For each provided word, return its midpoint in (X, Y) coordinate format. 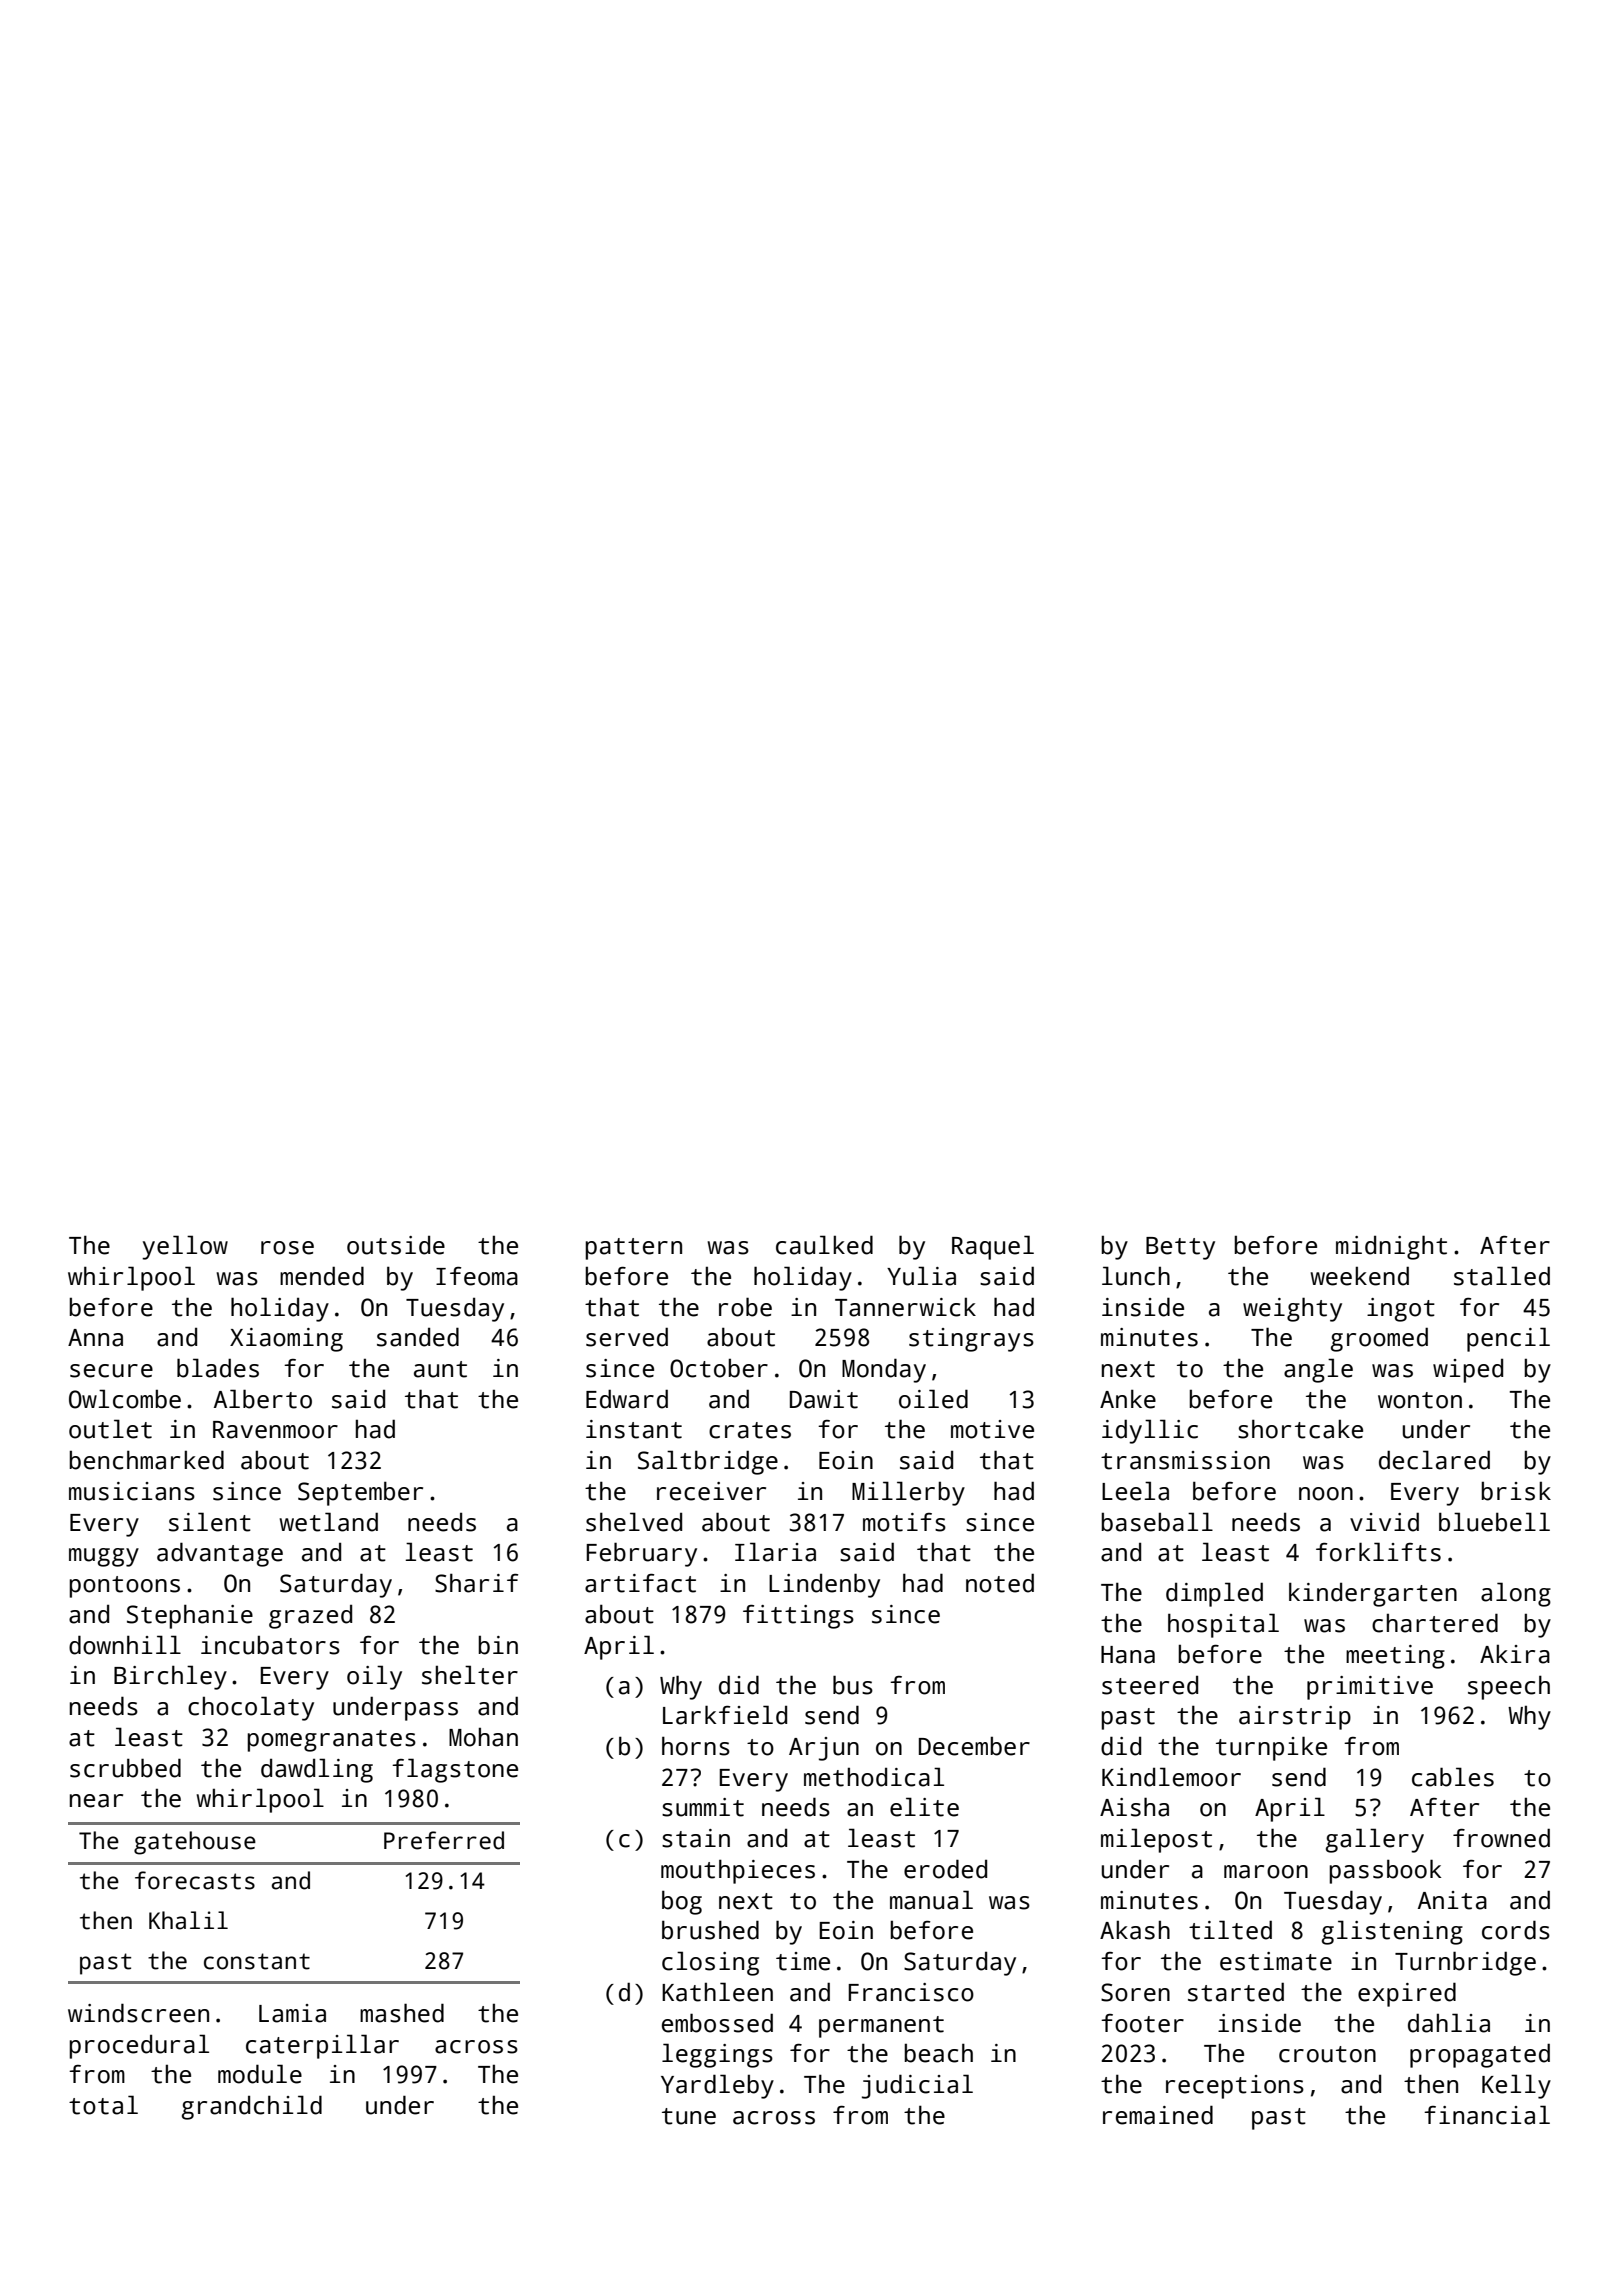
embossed (717, 2023)
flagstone (455, 1770)
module (260, 2074)
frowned (1501, 1838)
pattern (633, 1249)
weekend (1360, 1276)
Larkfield (725, 1715)
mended (322, 1276)
